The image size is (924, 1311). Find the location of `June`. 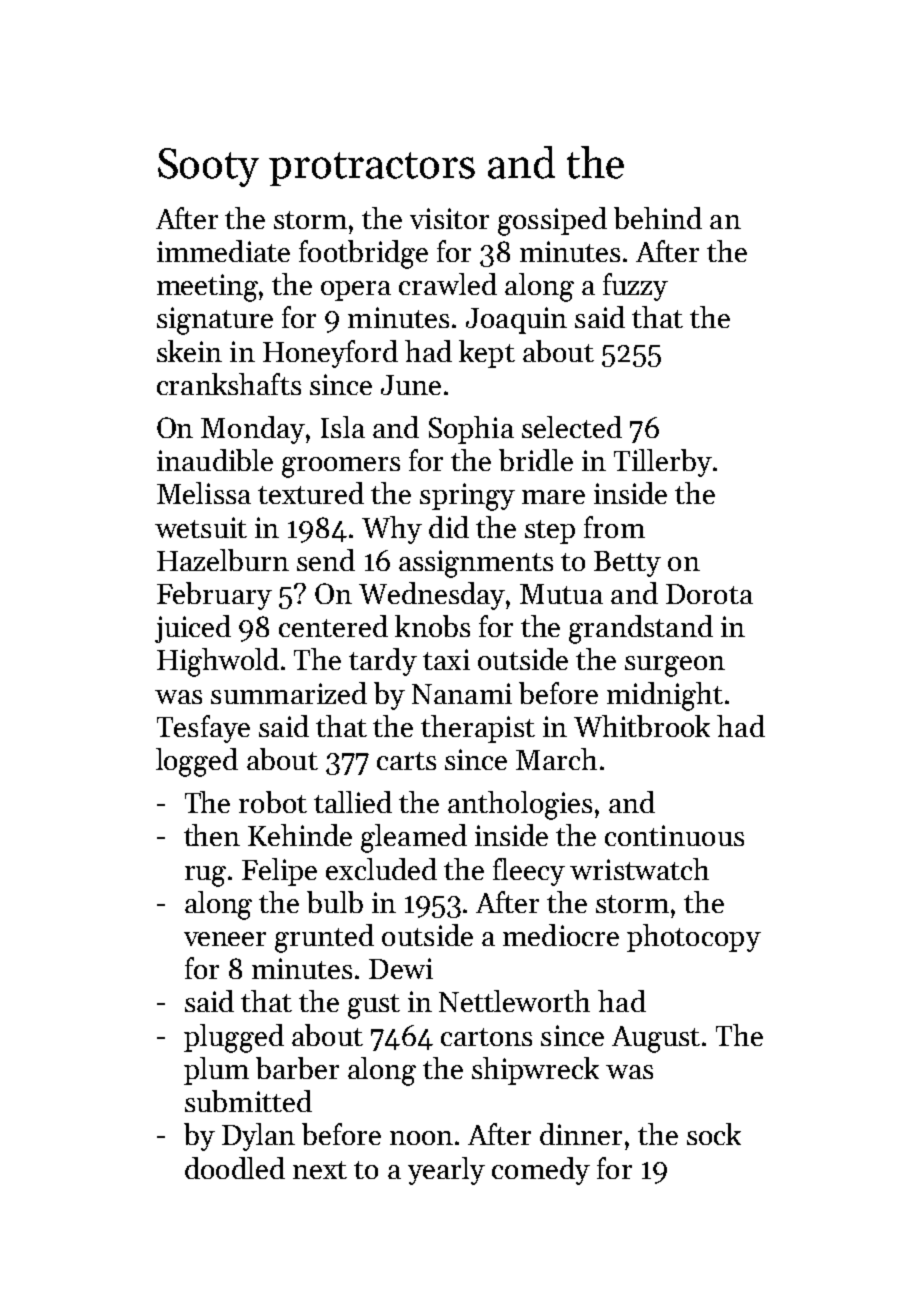

June is located at coordinates (411, 385).
